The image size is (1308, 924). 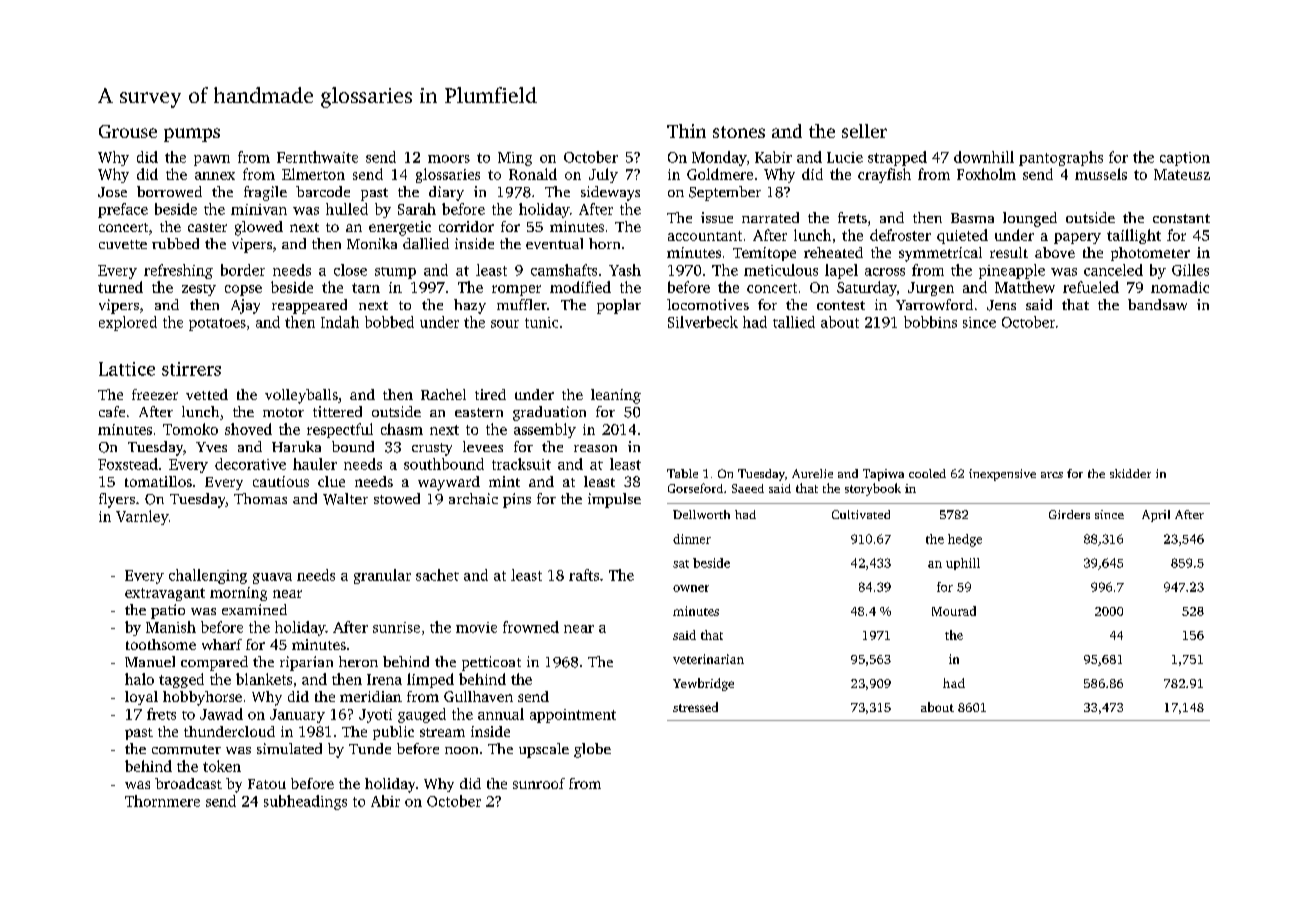 I want to click on sideways, so click(x=610, y=193).
